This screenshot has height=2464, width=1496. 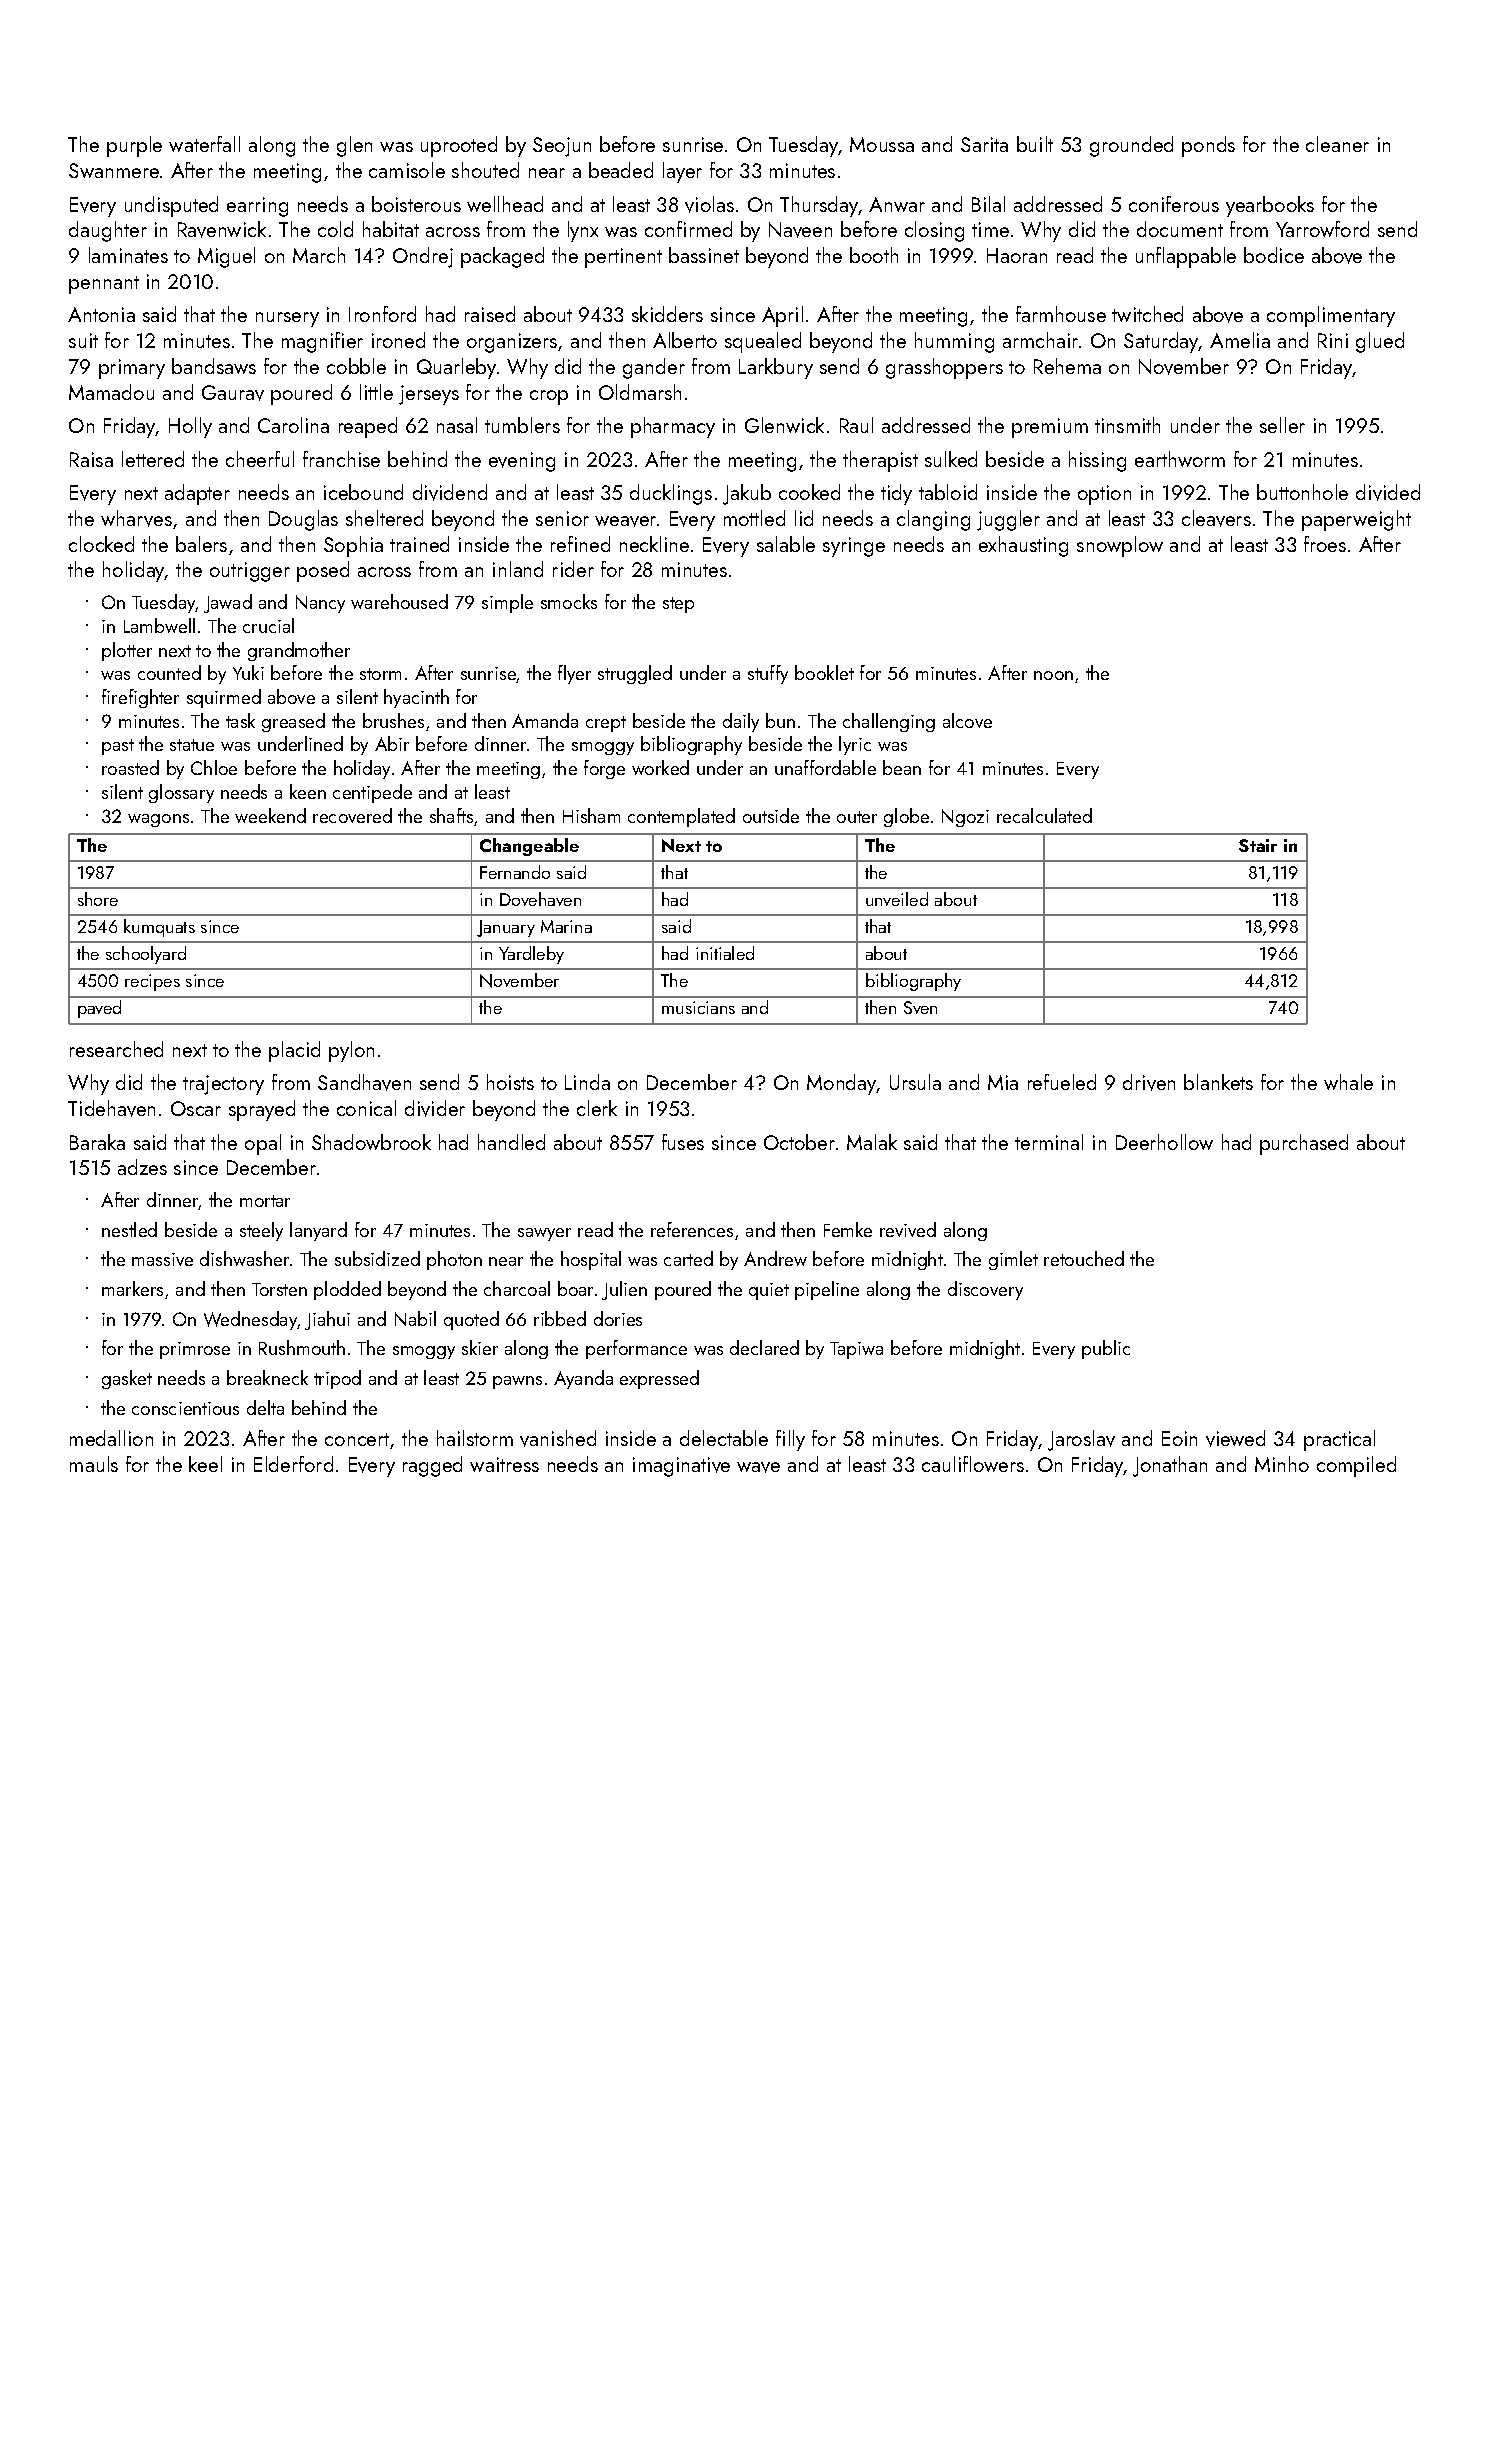 What do you see at coordinates (882, 144) in the screenshot?
I see `Moussa` at bounding box center [882, 144].
